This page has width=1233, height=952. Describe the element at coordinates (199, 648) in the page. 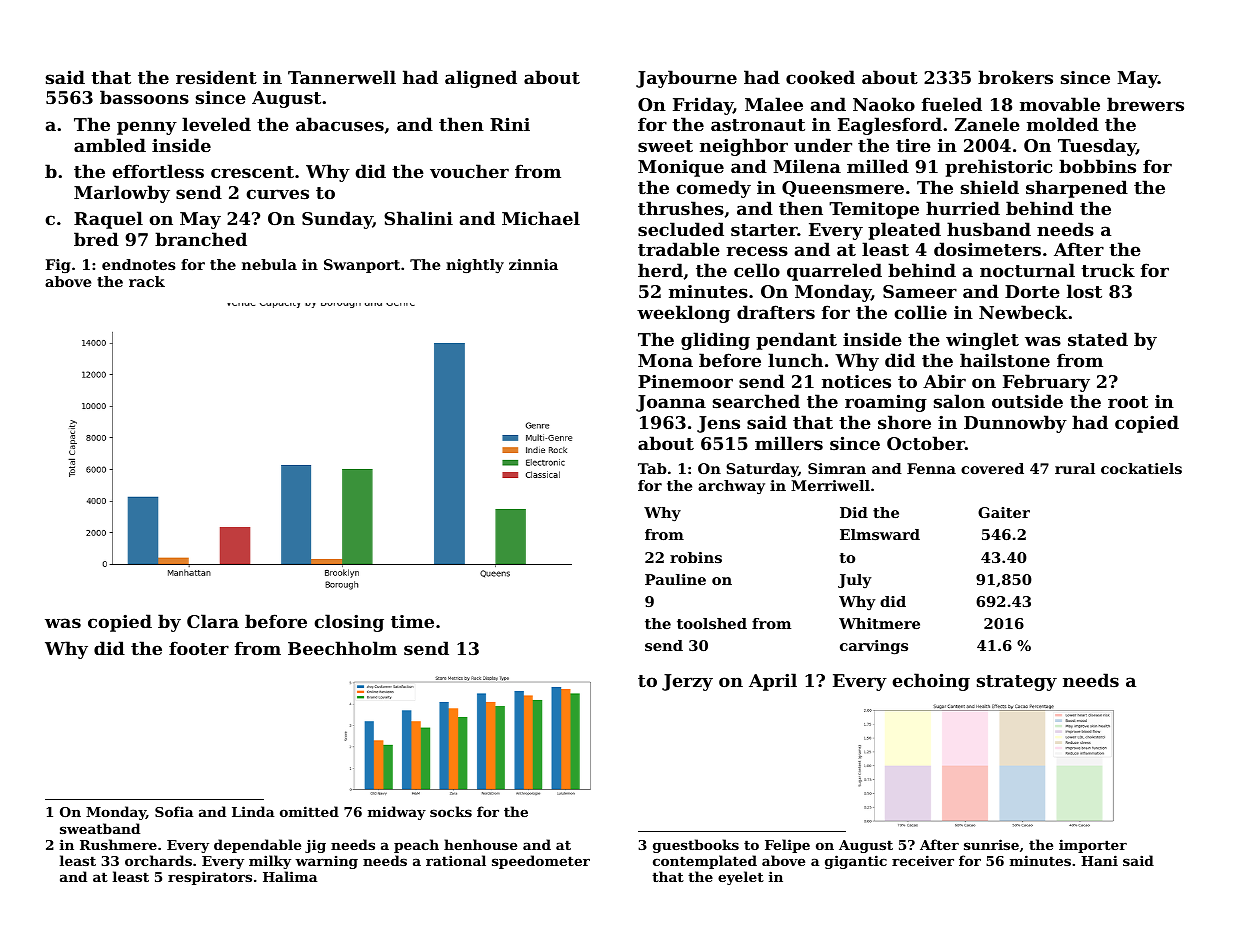

I see `footer` at that location.
